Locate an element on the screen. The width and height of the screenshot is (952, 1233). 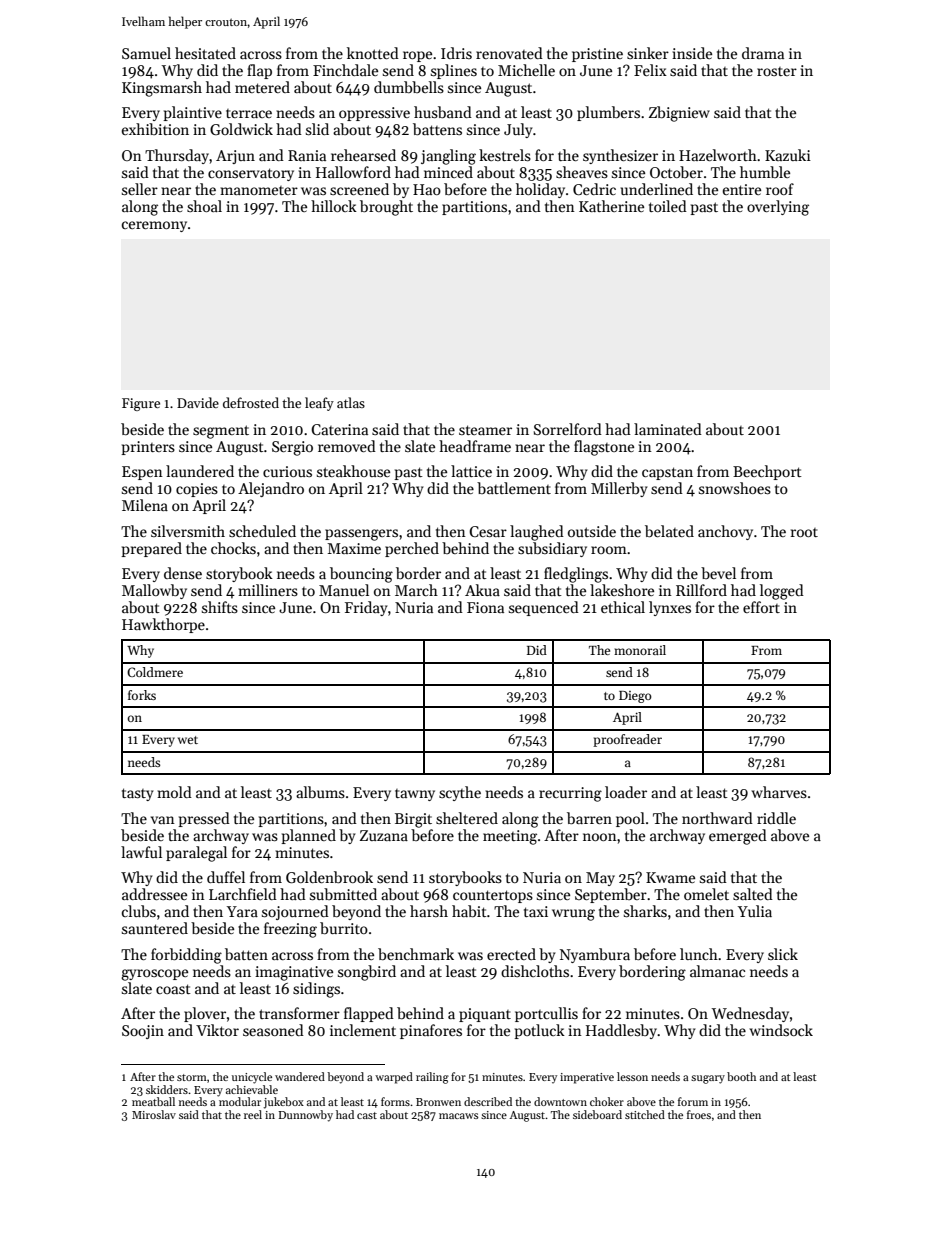
sequenced is located at coordinates (544, 608).
